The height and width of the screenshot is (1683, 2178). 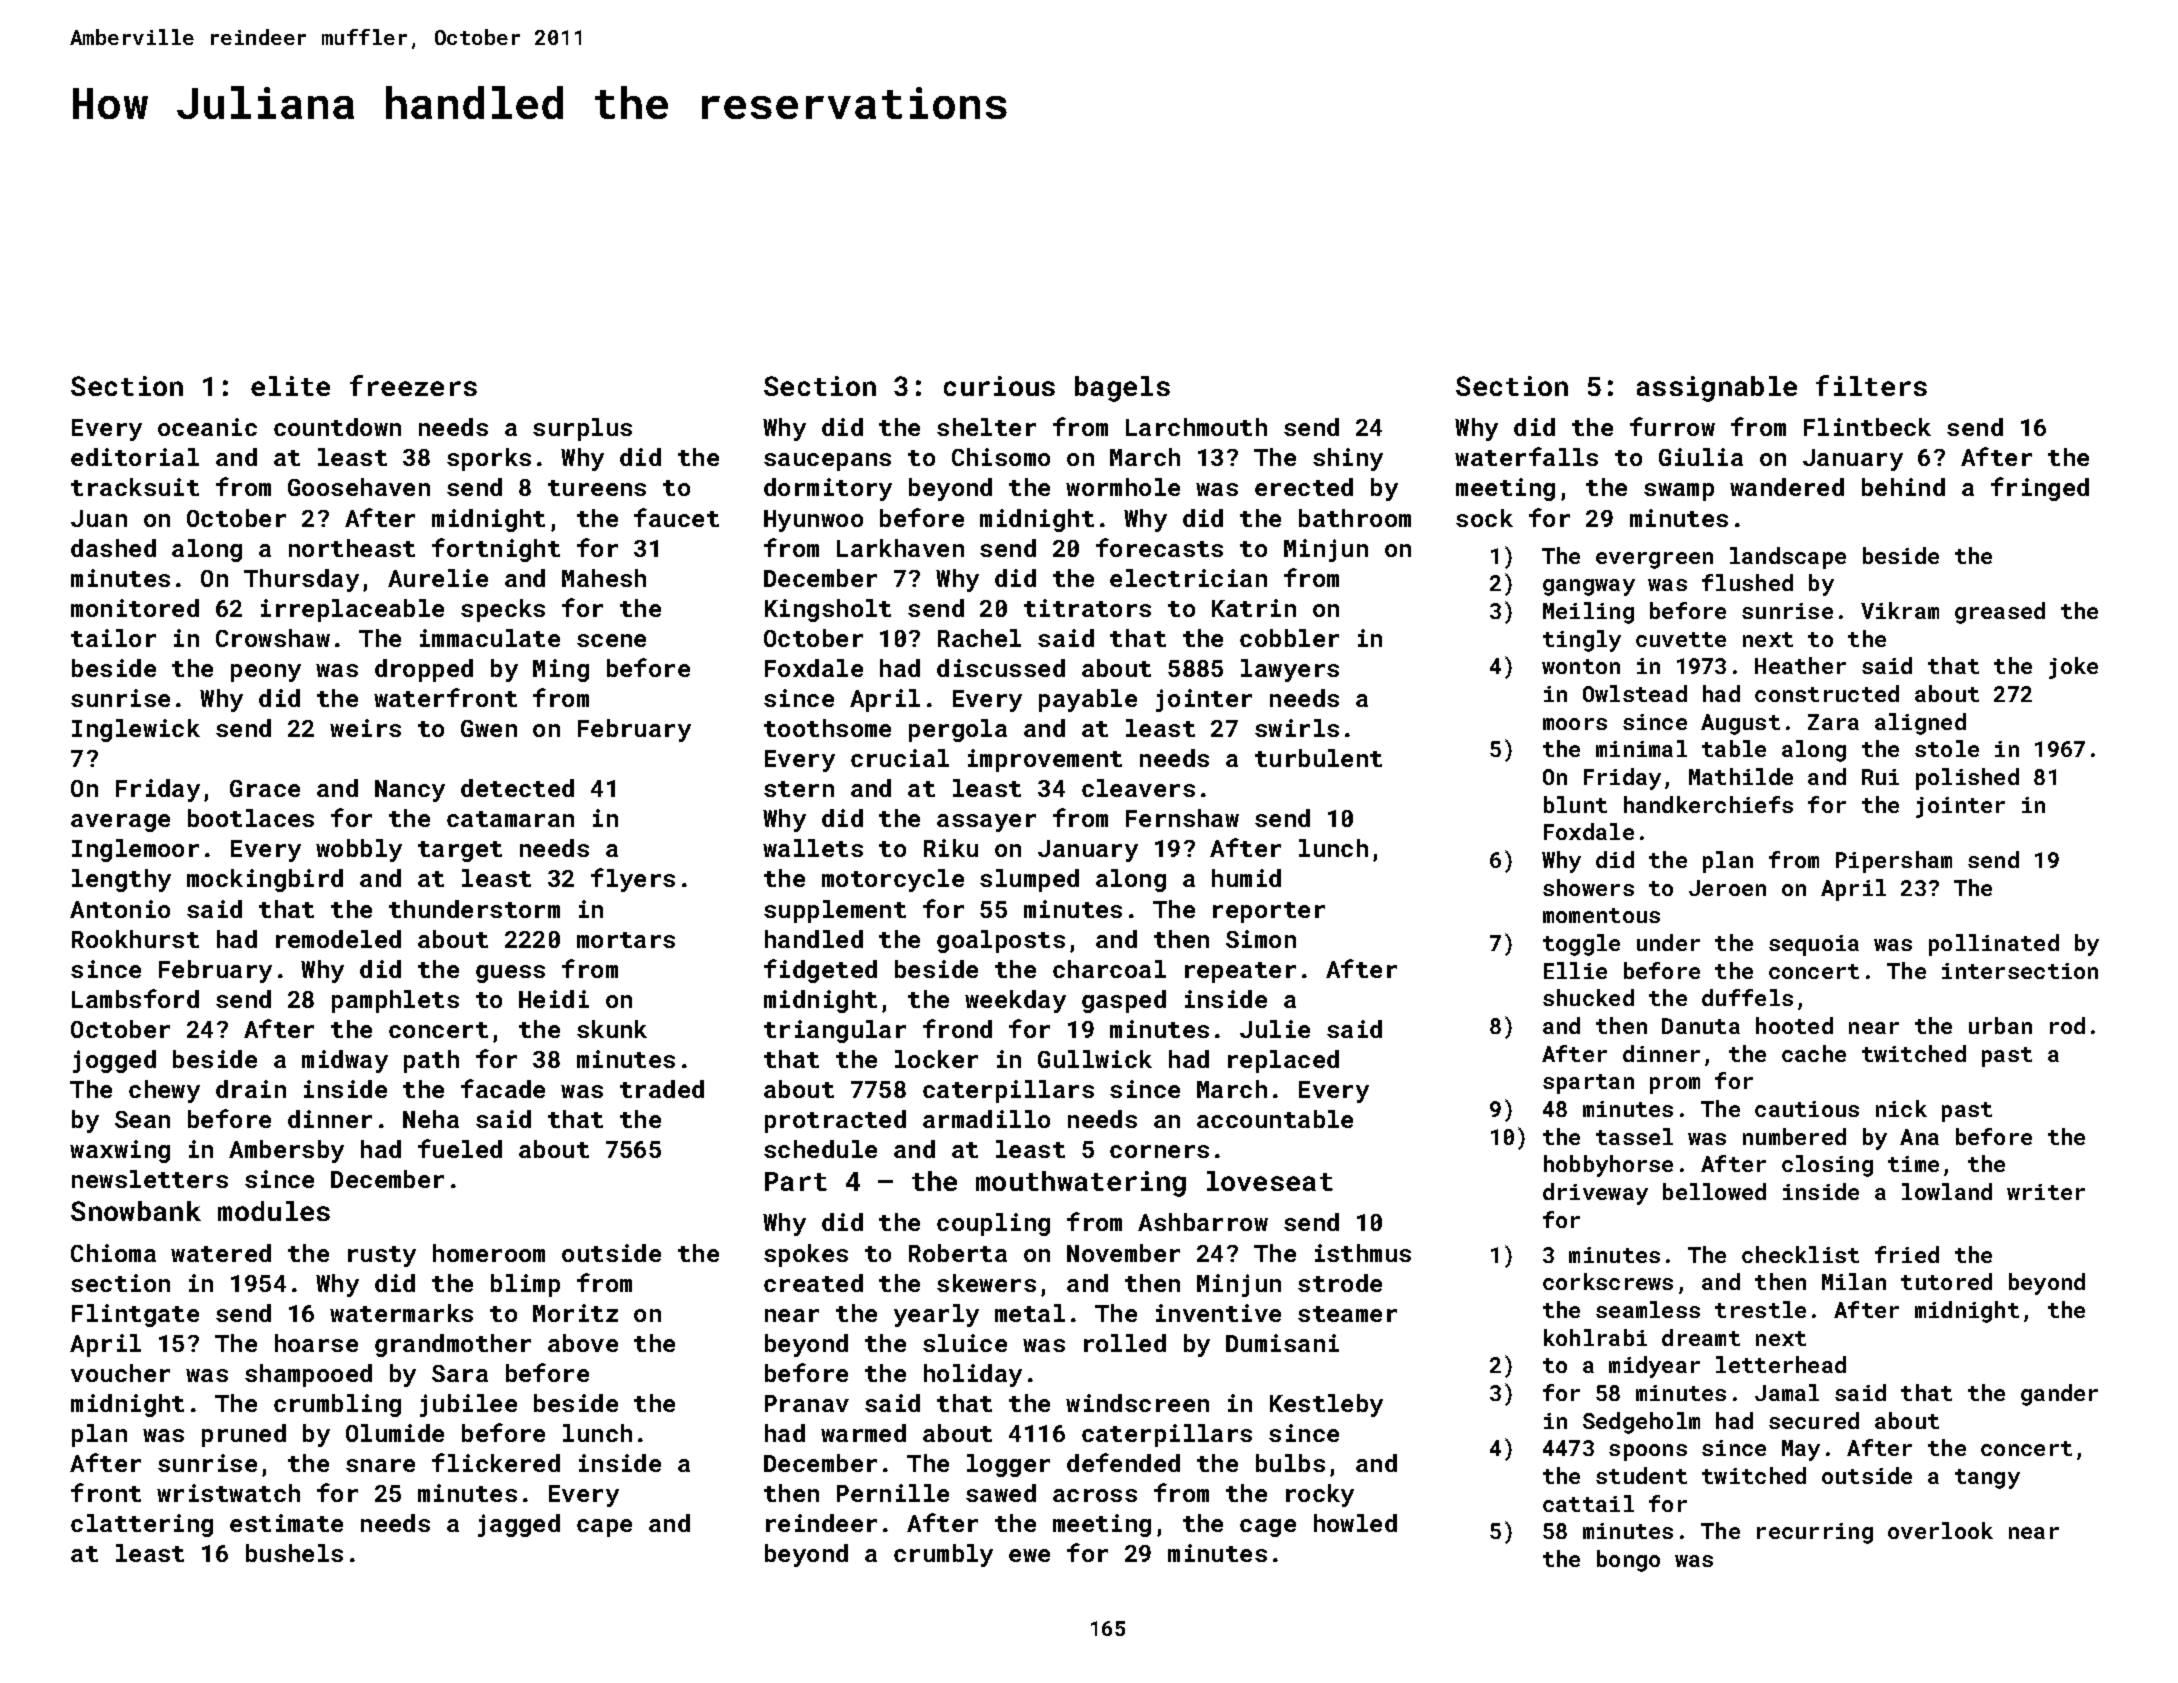 What do you see at coordinates (999, 386) in the screenshot?
I see `curious` at bounding box center [999, 386].
